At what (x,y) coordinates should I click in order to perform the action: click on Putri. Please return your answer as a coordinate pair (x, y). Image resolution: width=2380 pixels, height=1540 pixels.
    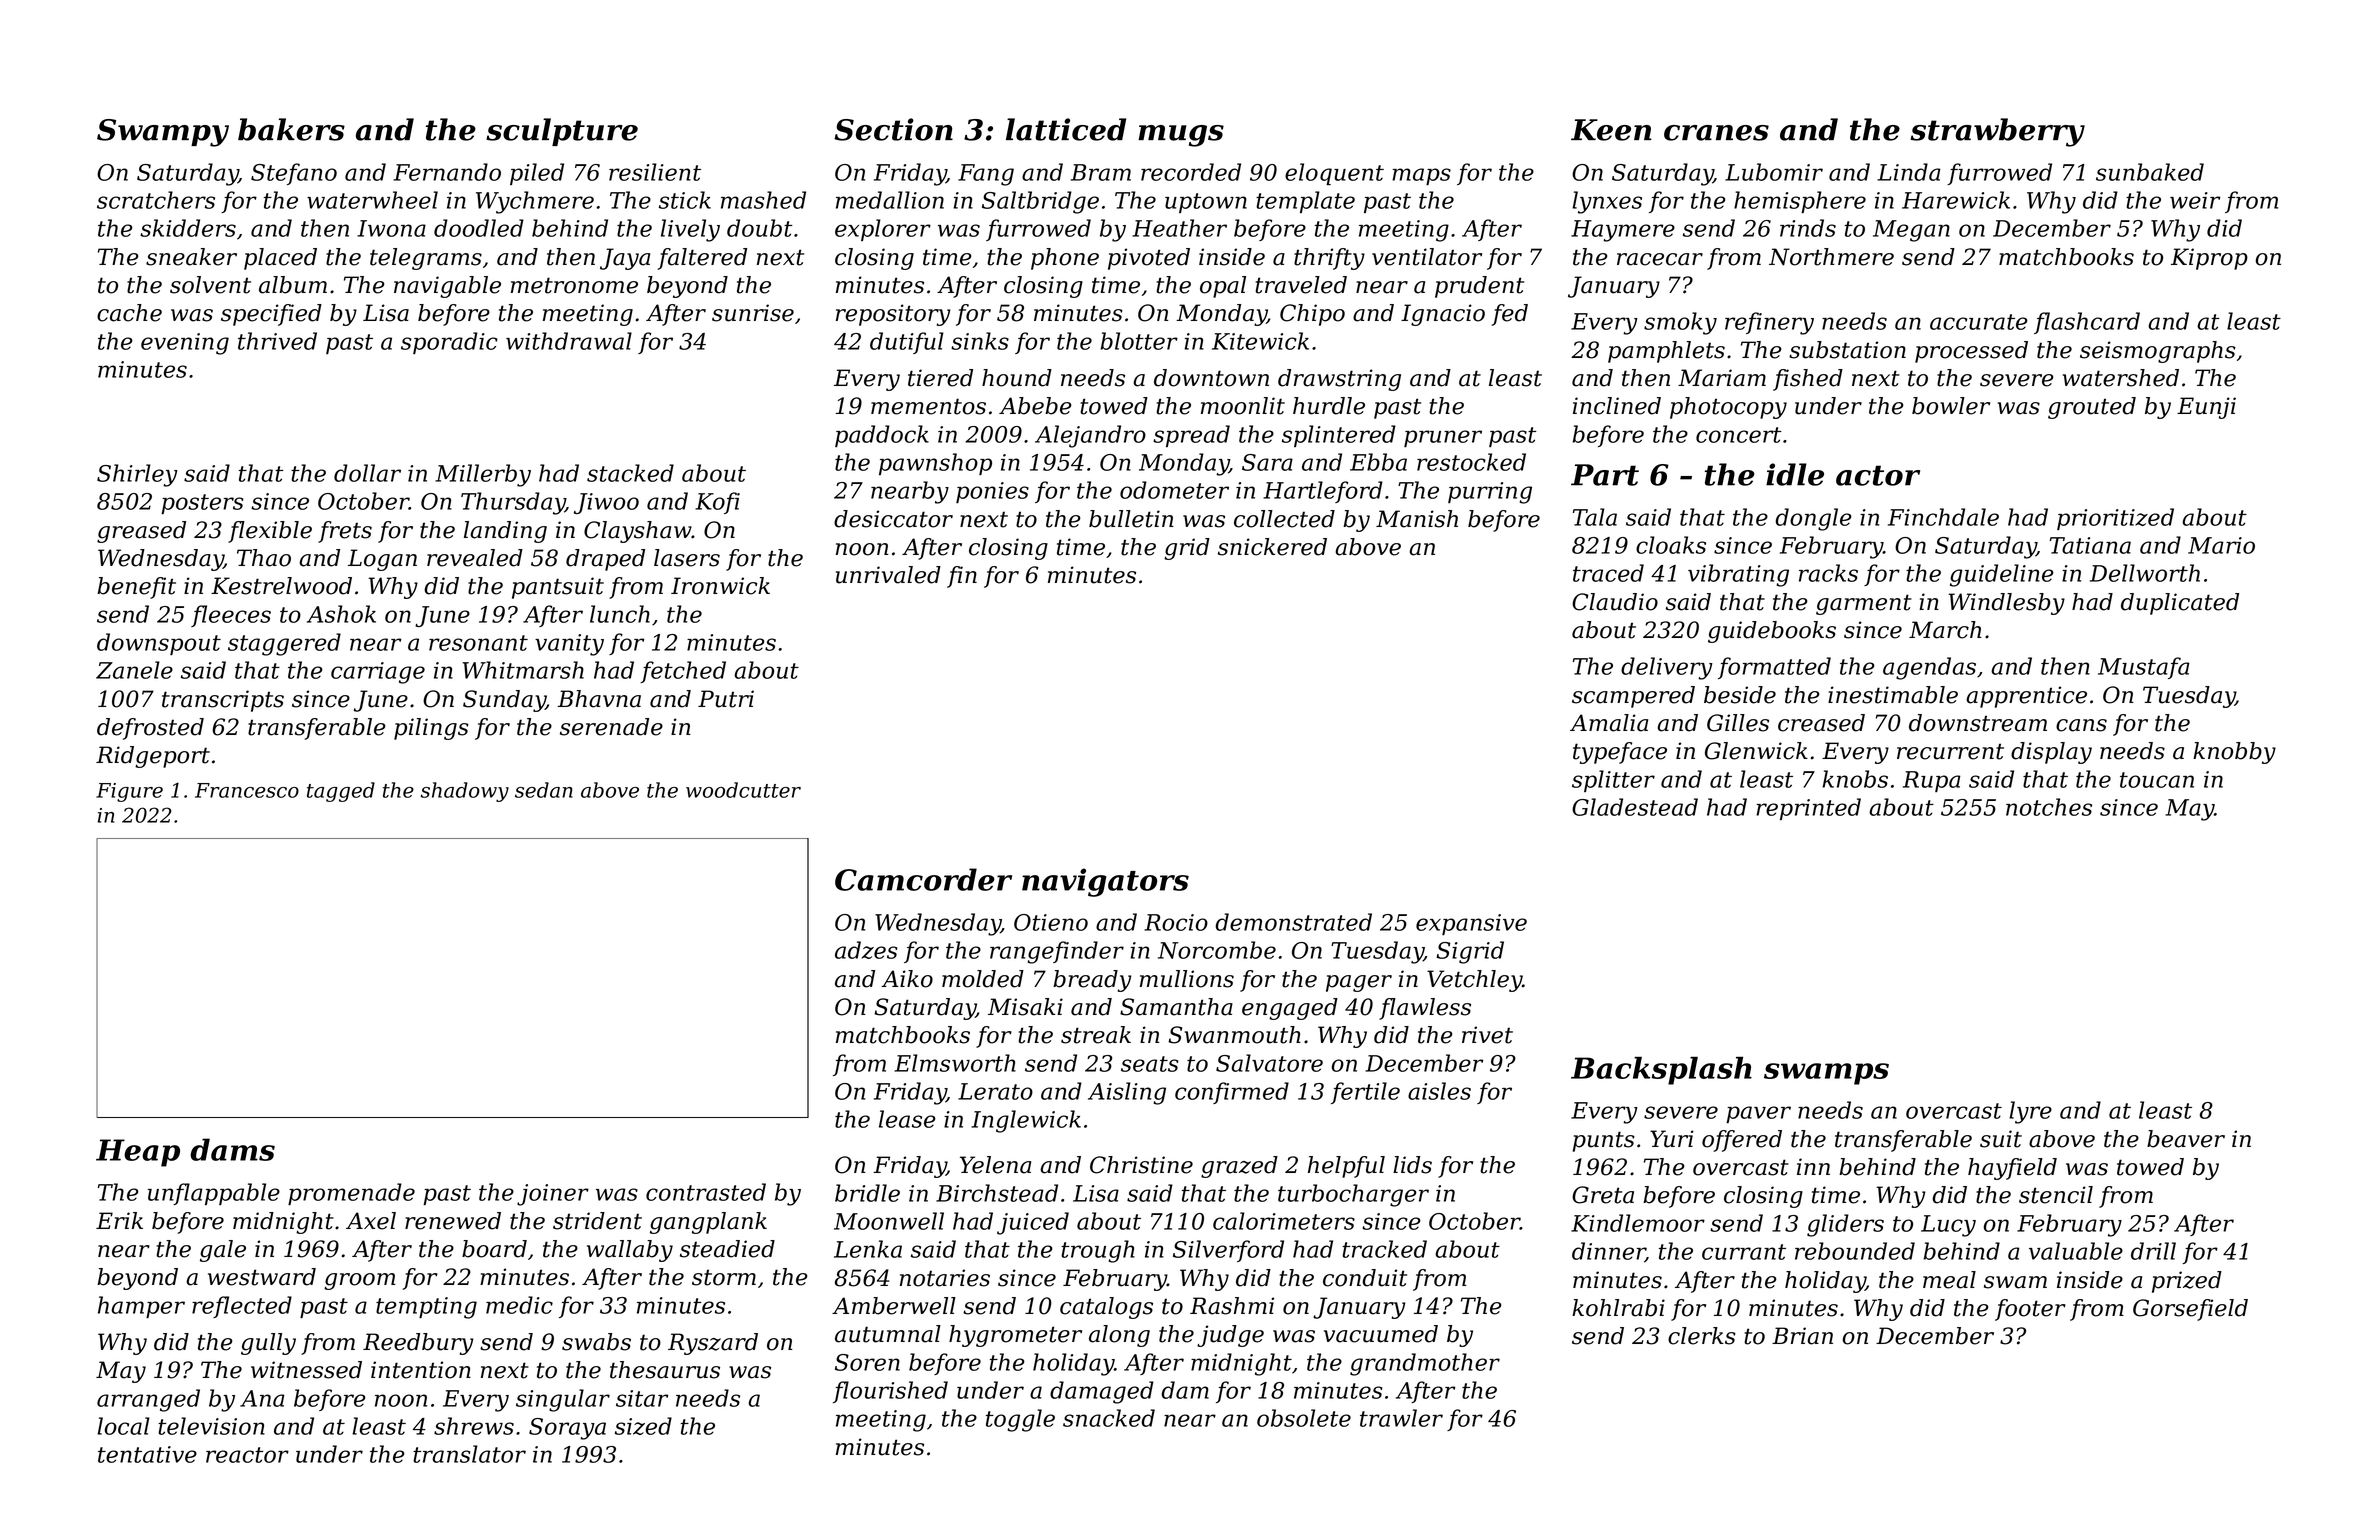
    Looking at the image, I should click on (726, 699).
